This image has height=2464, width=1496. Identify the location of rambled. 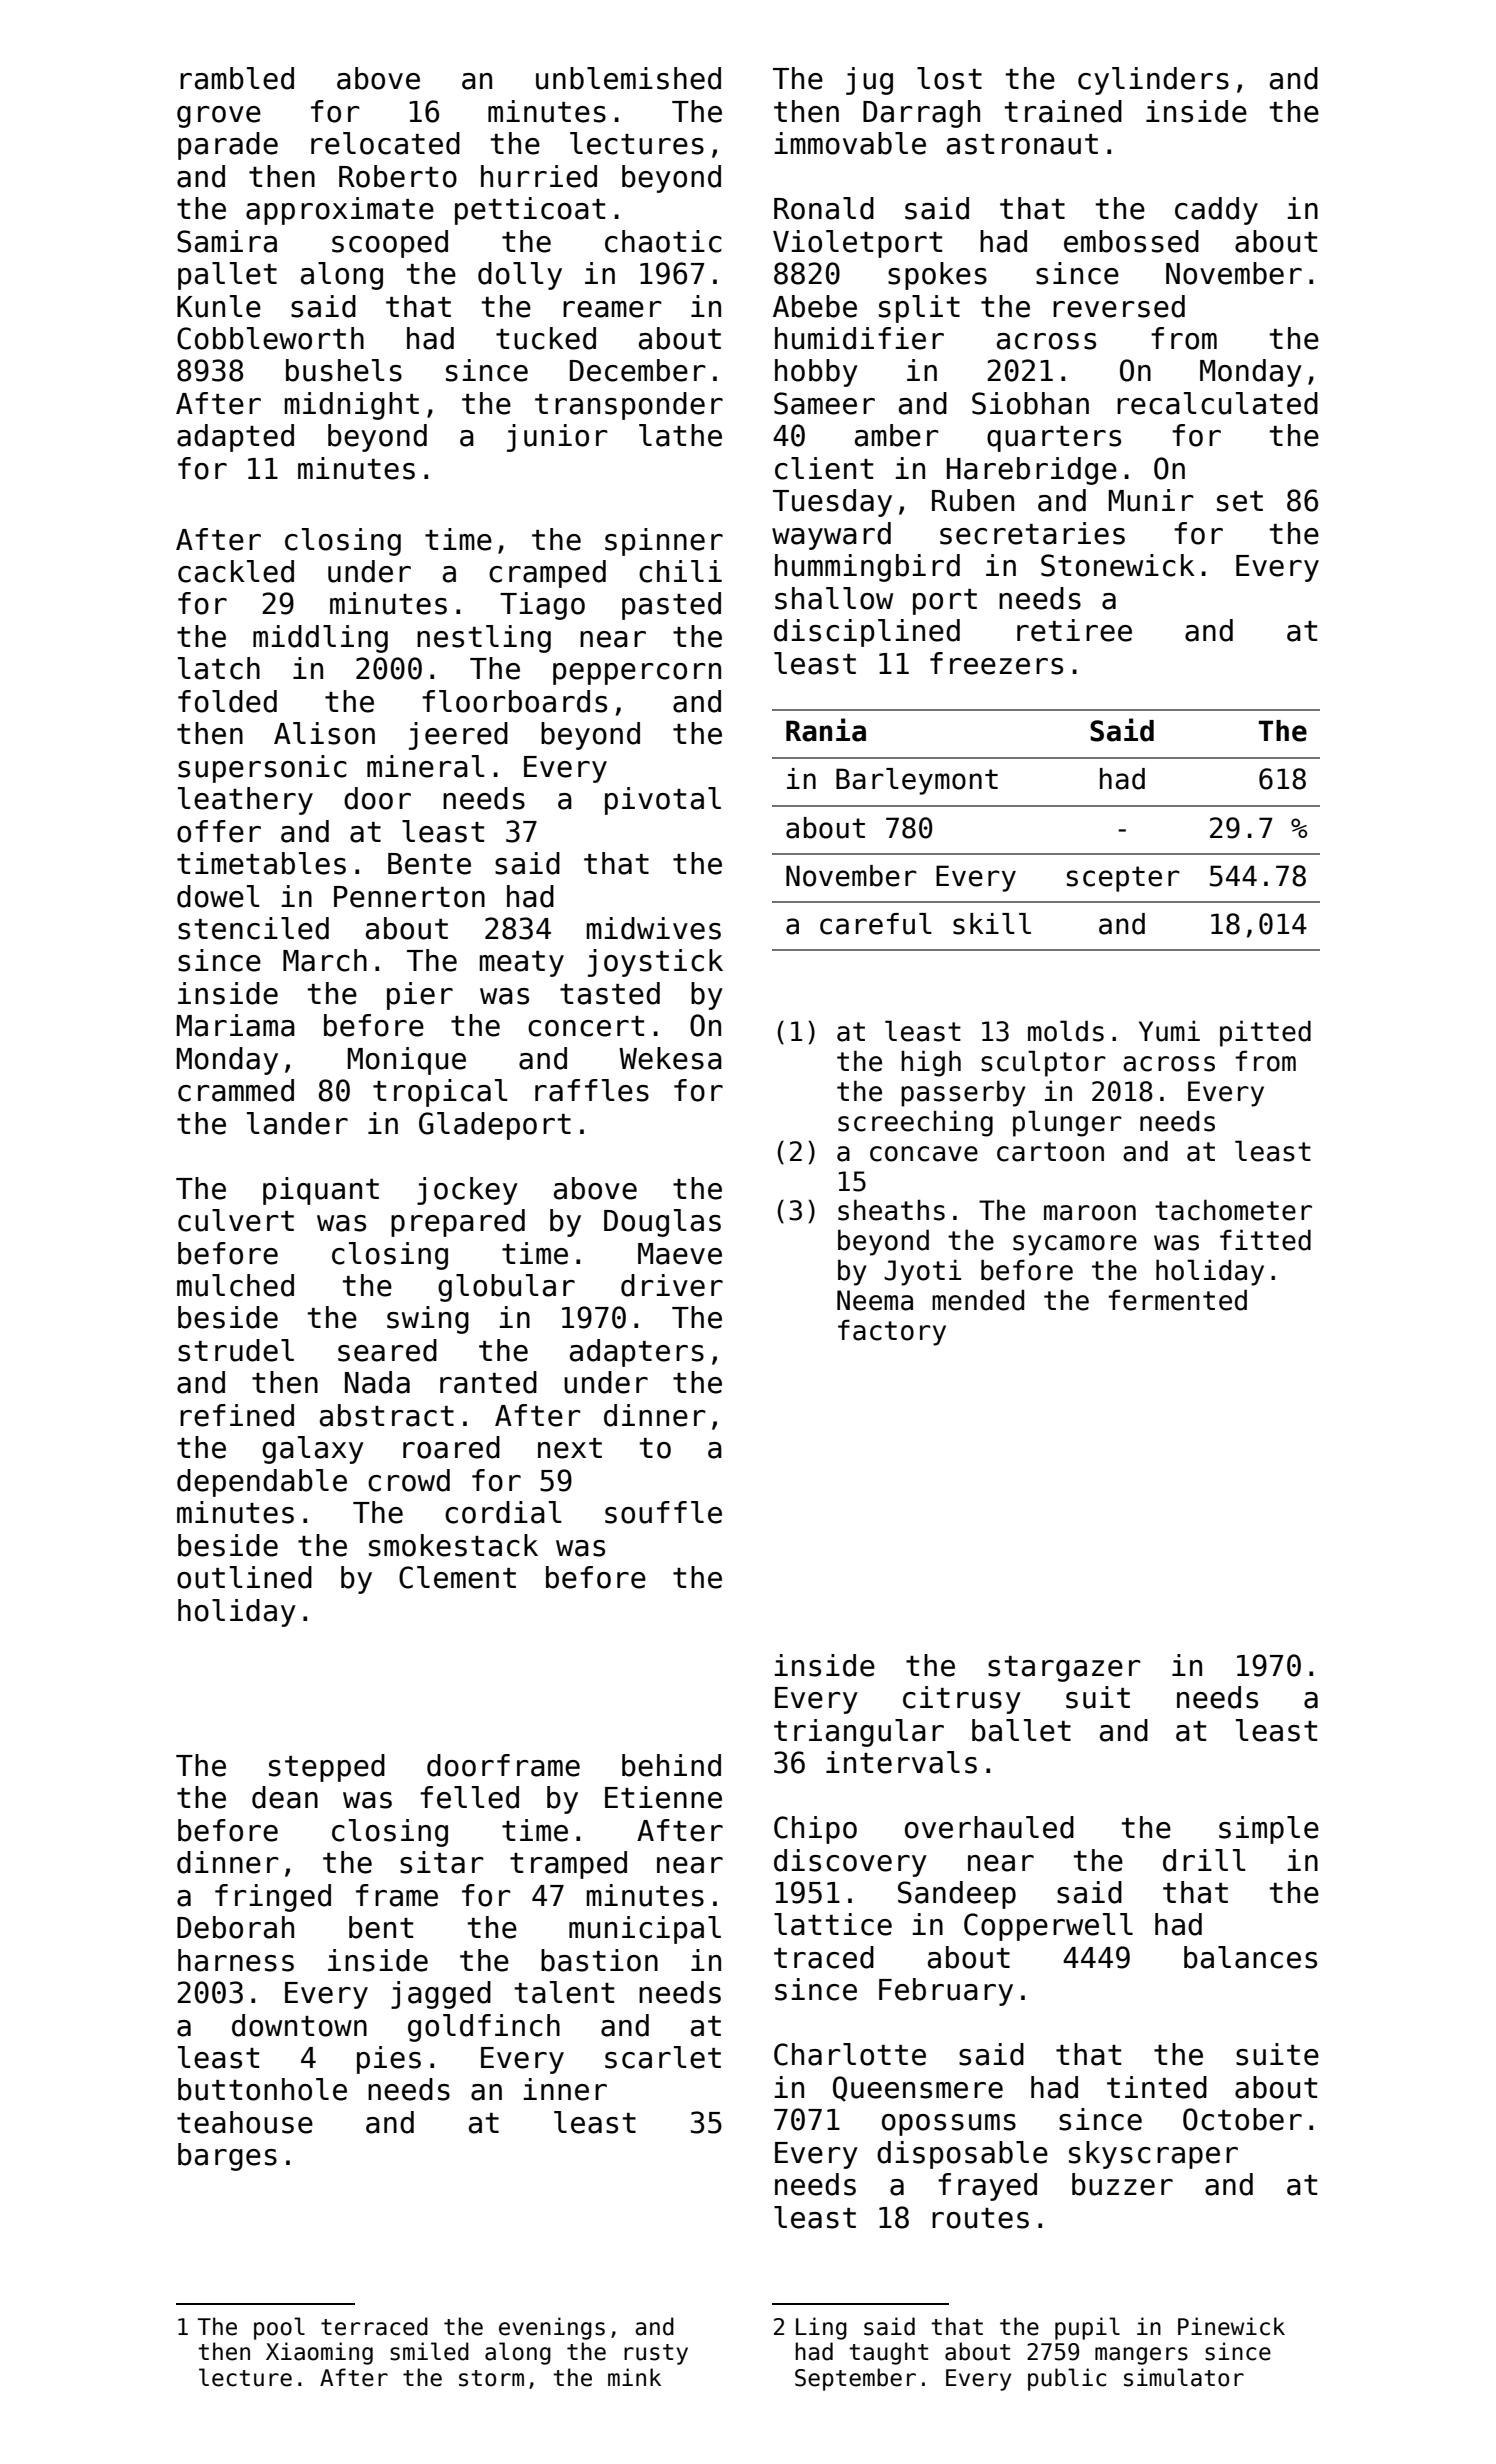
(237, 78).
